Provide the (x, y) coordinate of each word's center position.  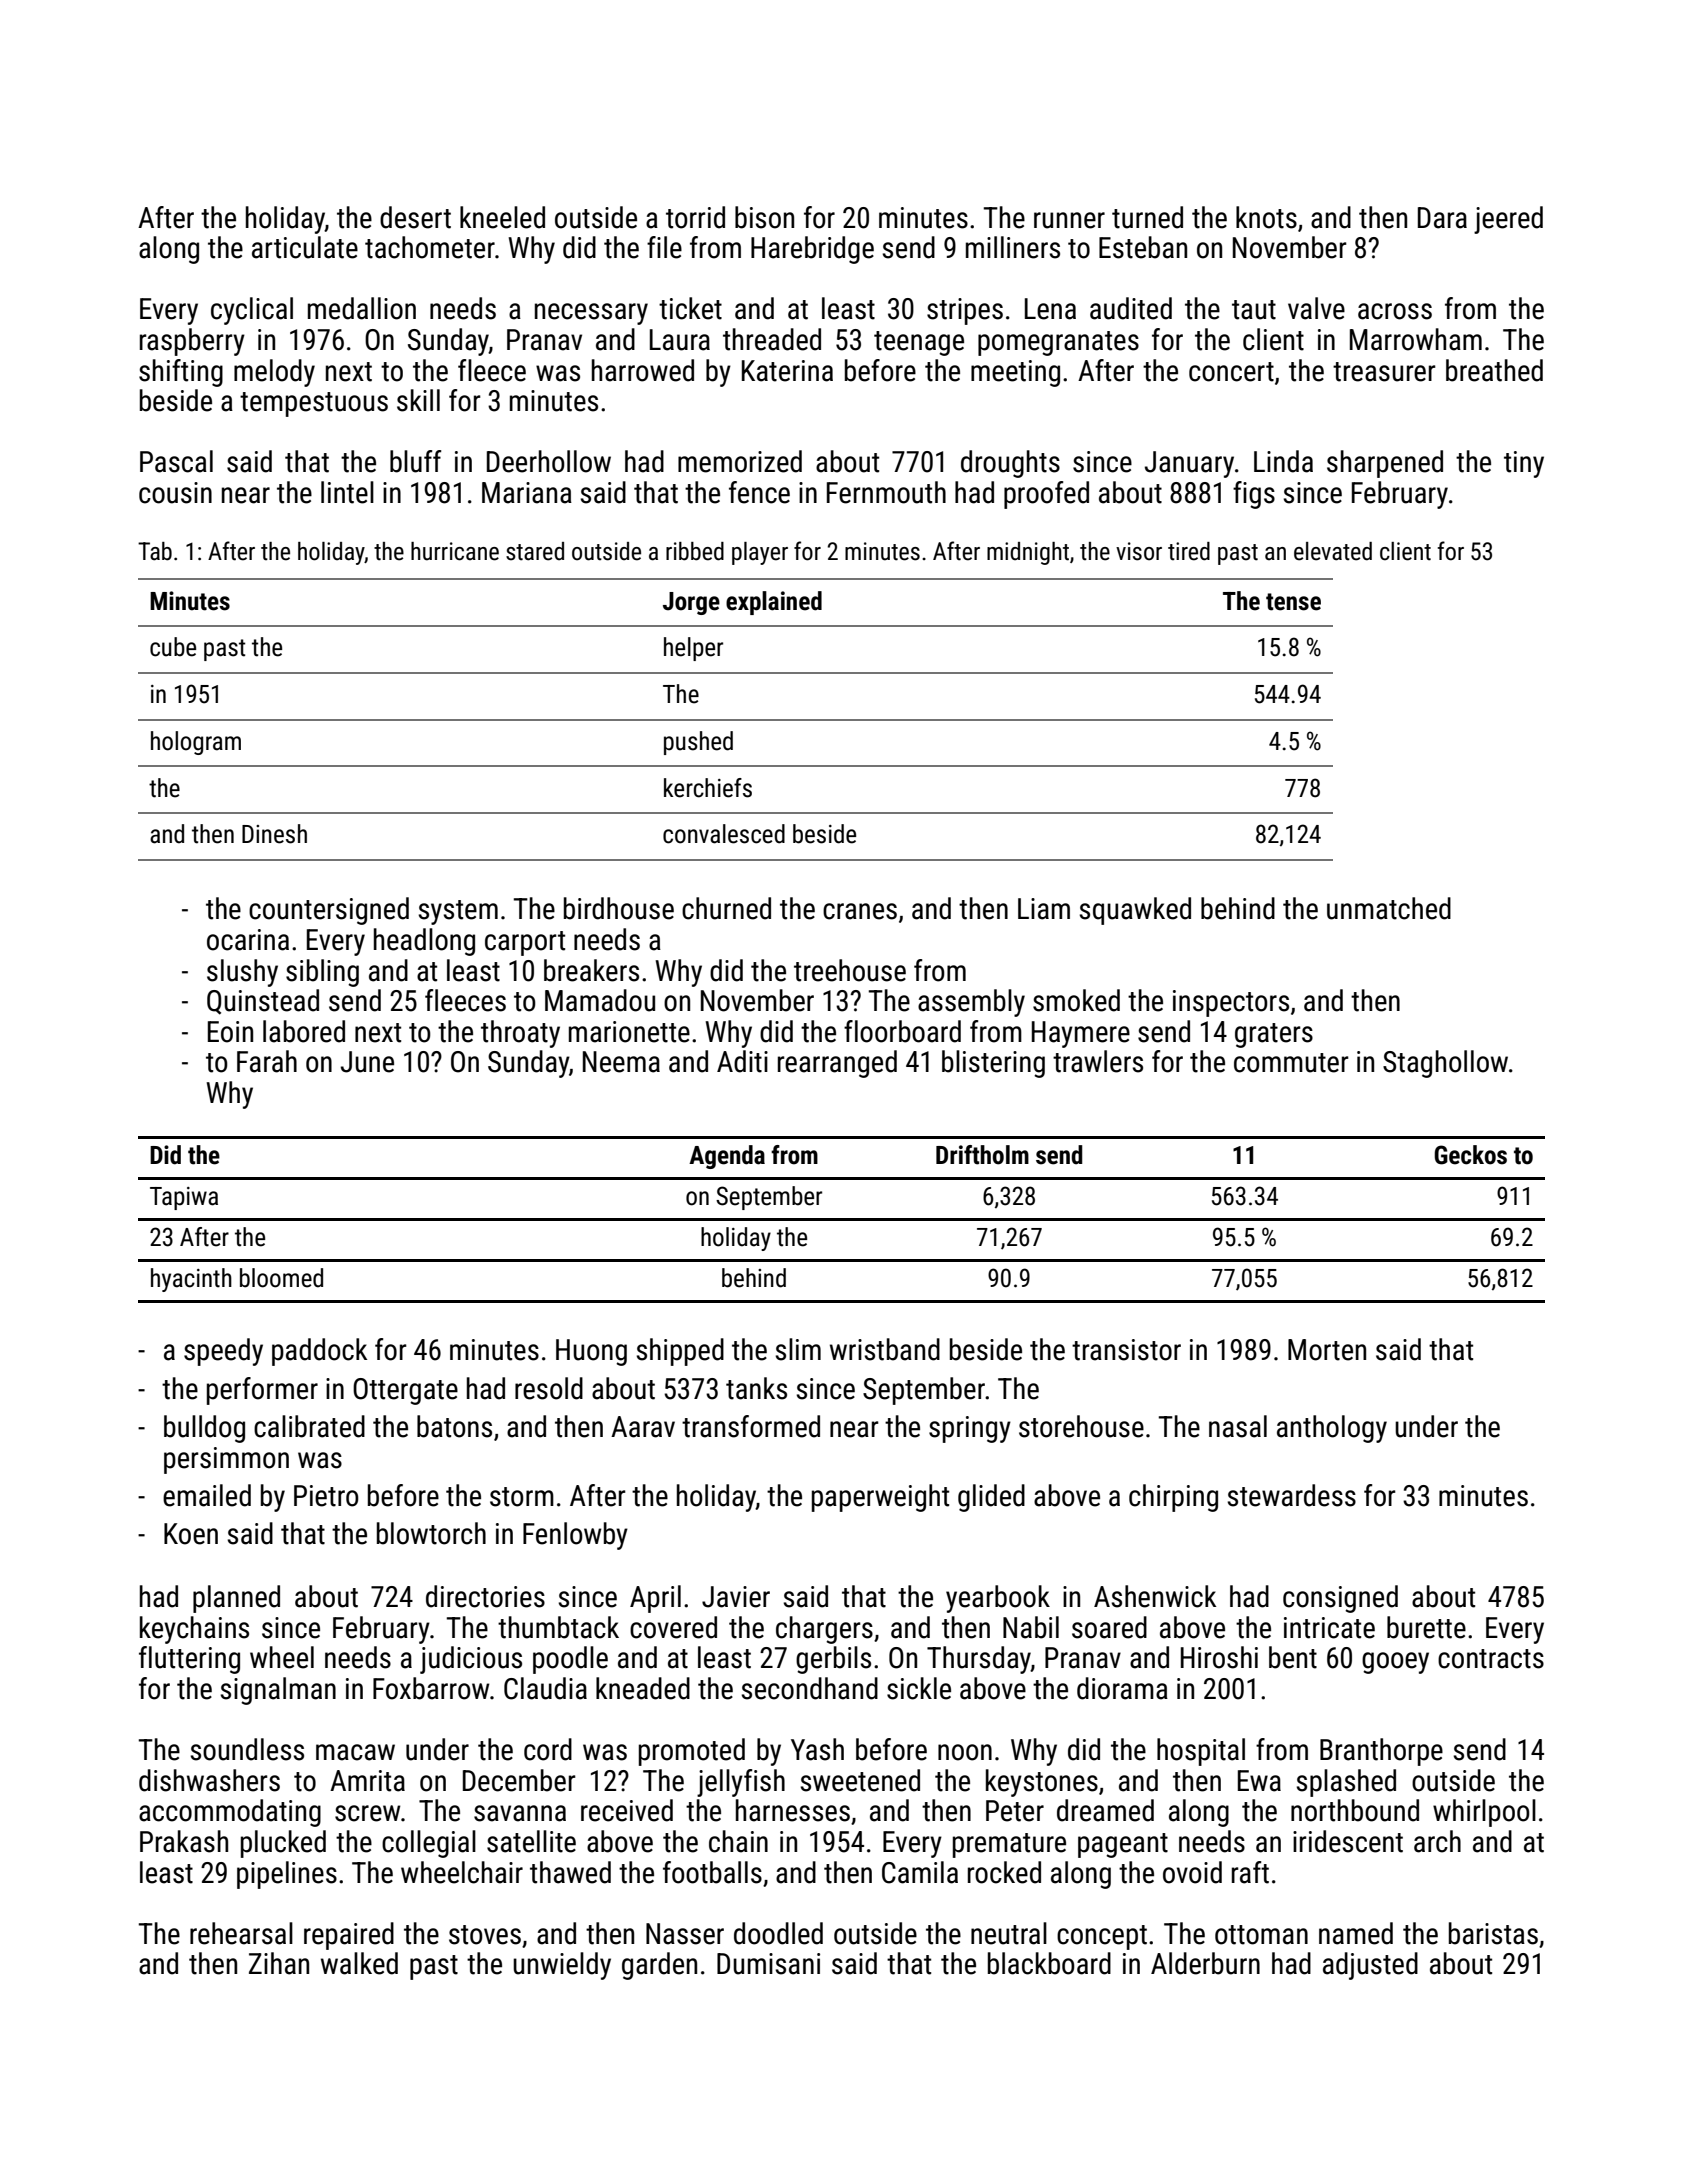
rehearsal (241, 1933)
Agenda (727, 1157)
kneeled (502, 217)
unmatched (1389, 908)
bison (764, 217)
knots (1266, 217)
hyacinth (191, 1280)
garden (659, 1966)
